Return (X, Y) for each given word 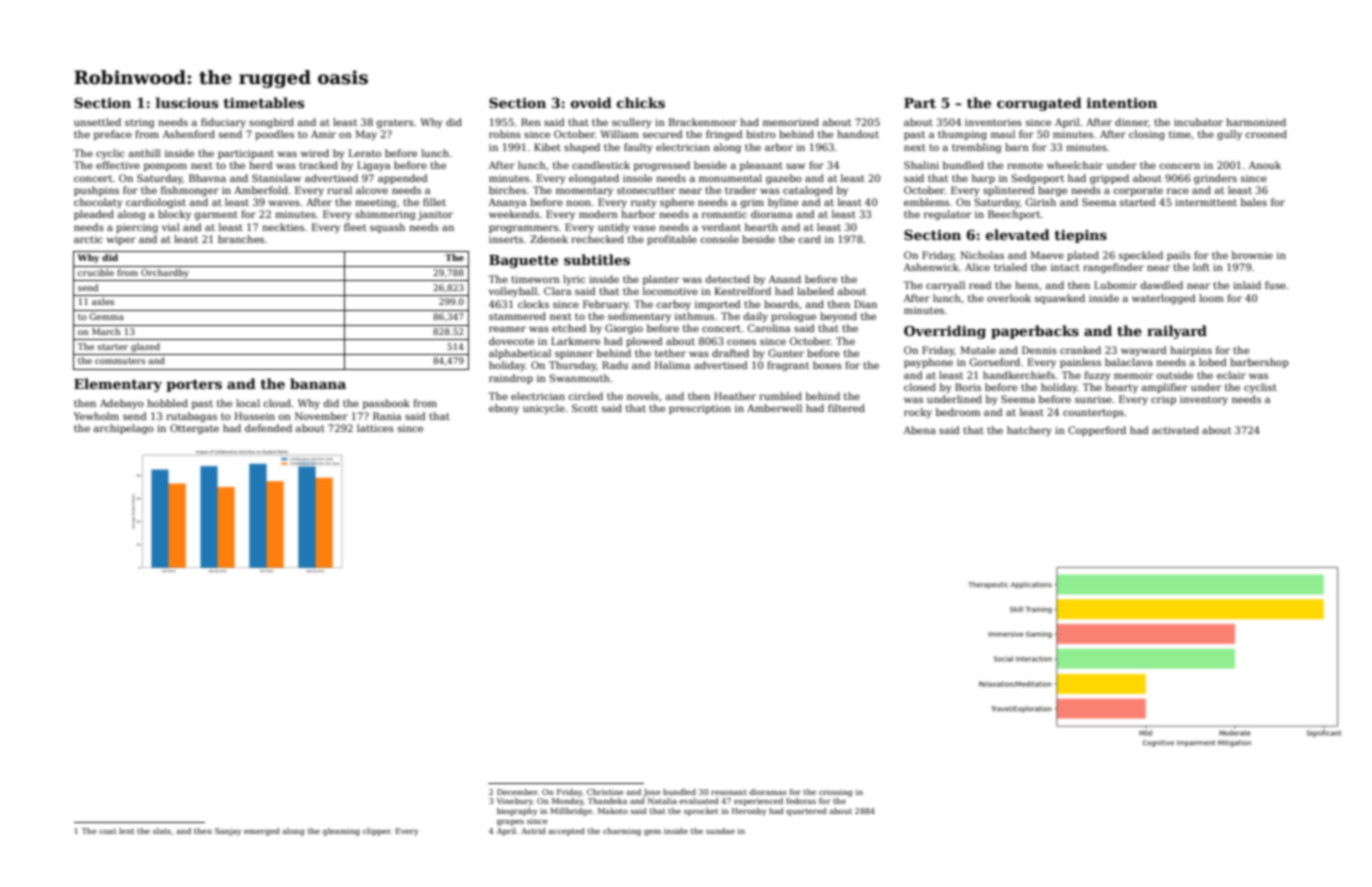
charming (622, 832)
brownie (1252, 255)
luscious (187, 102)
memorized (791, 122)
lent (127, 831)
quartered (806, 812)
